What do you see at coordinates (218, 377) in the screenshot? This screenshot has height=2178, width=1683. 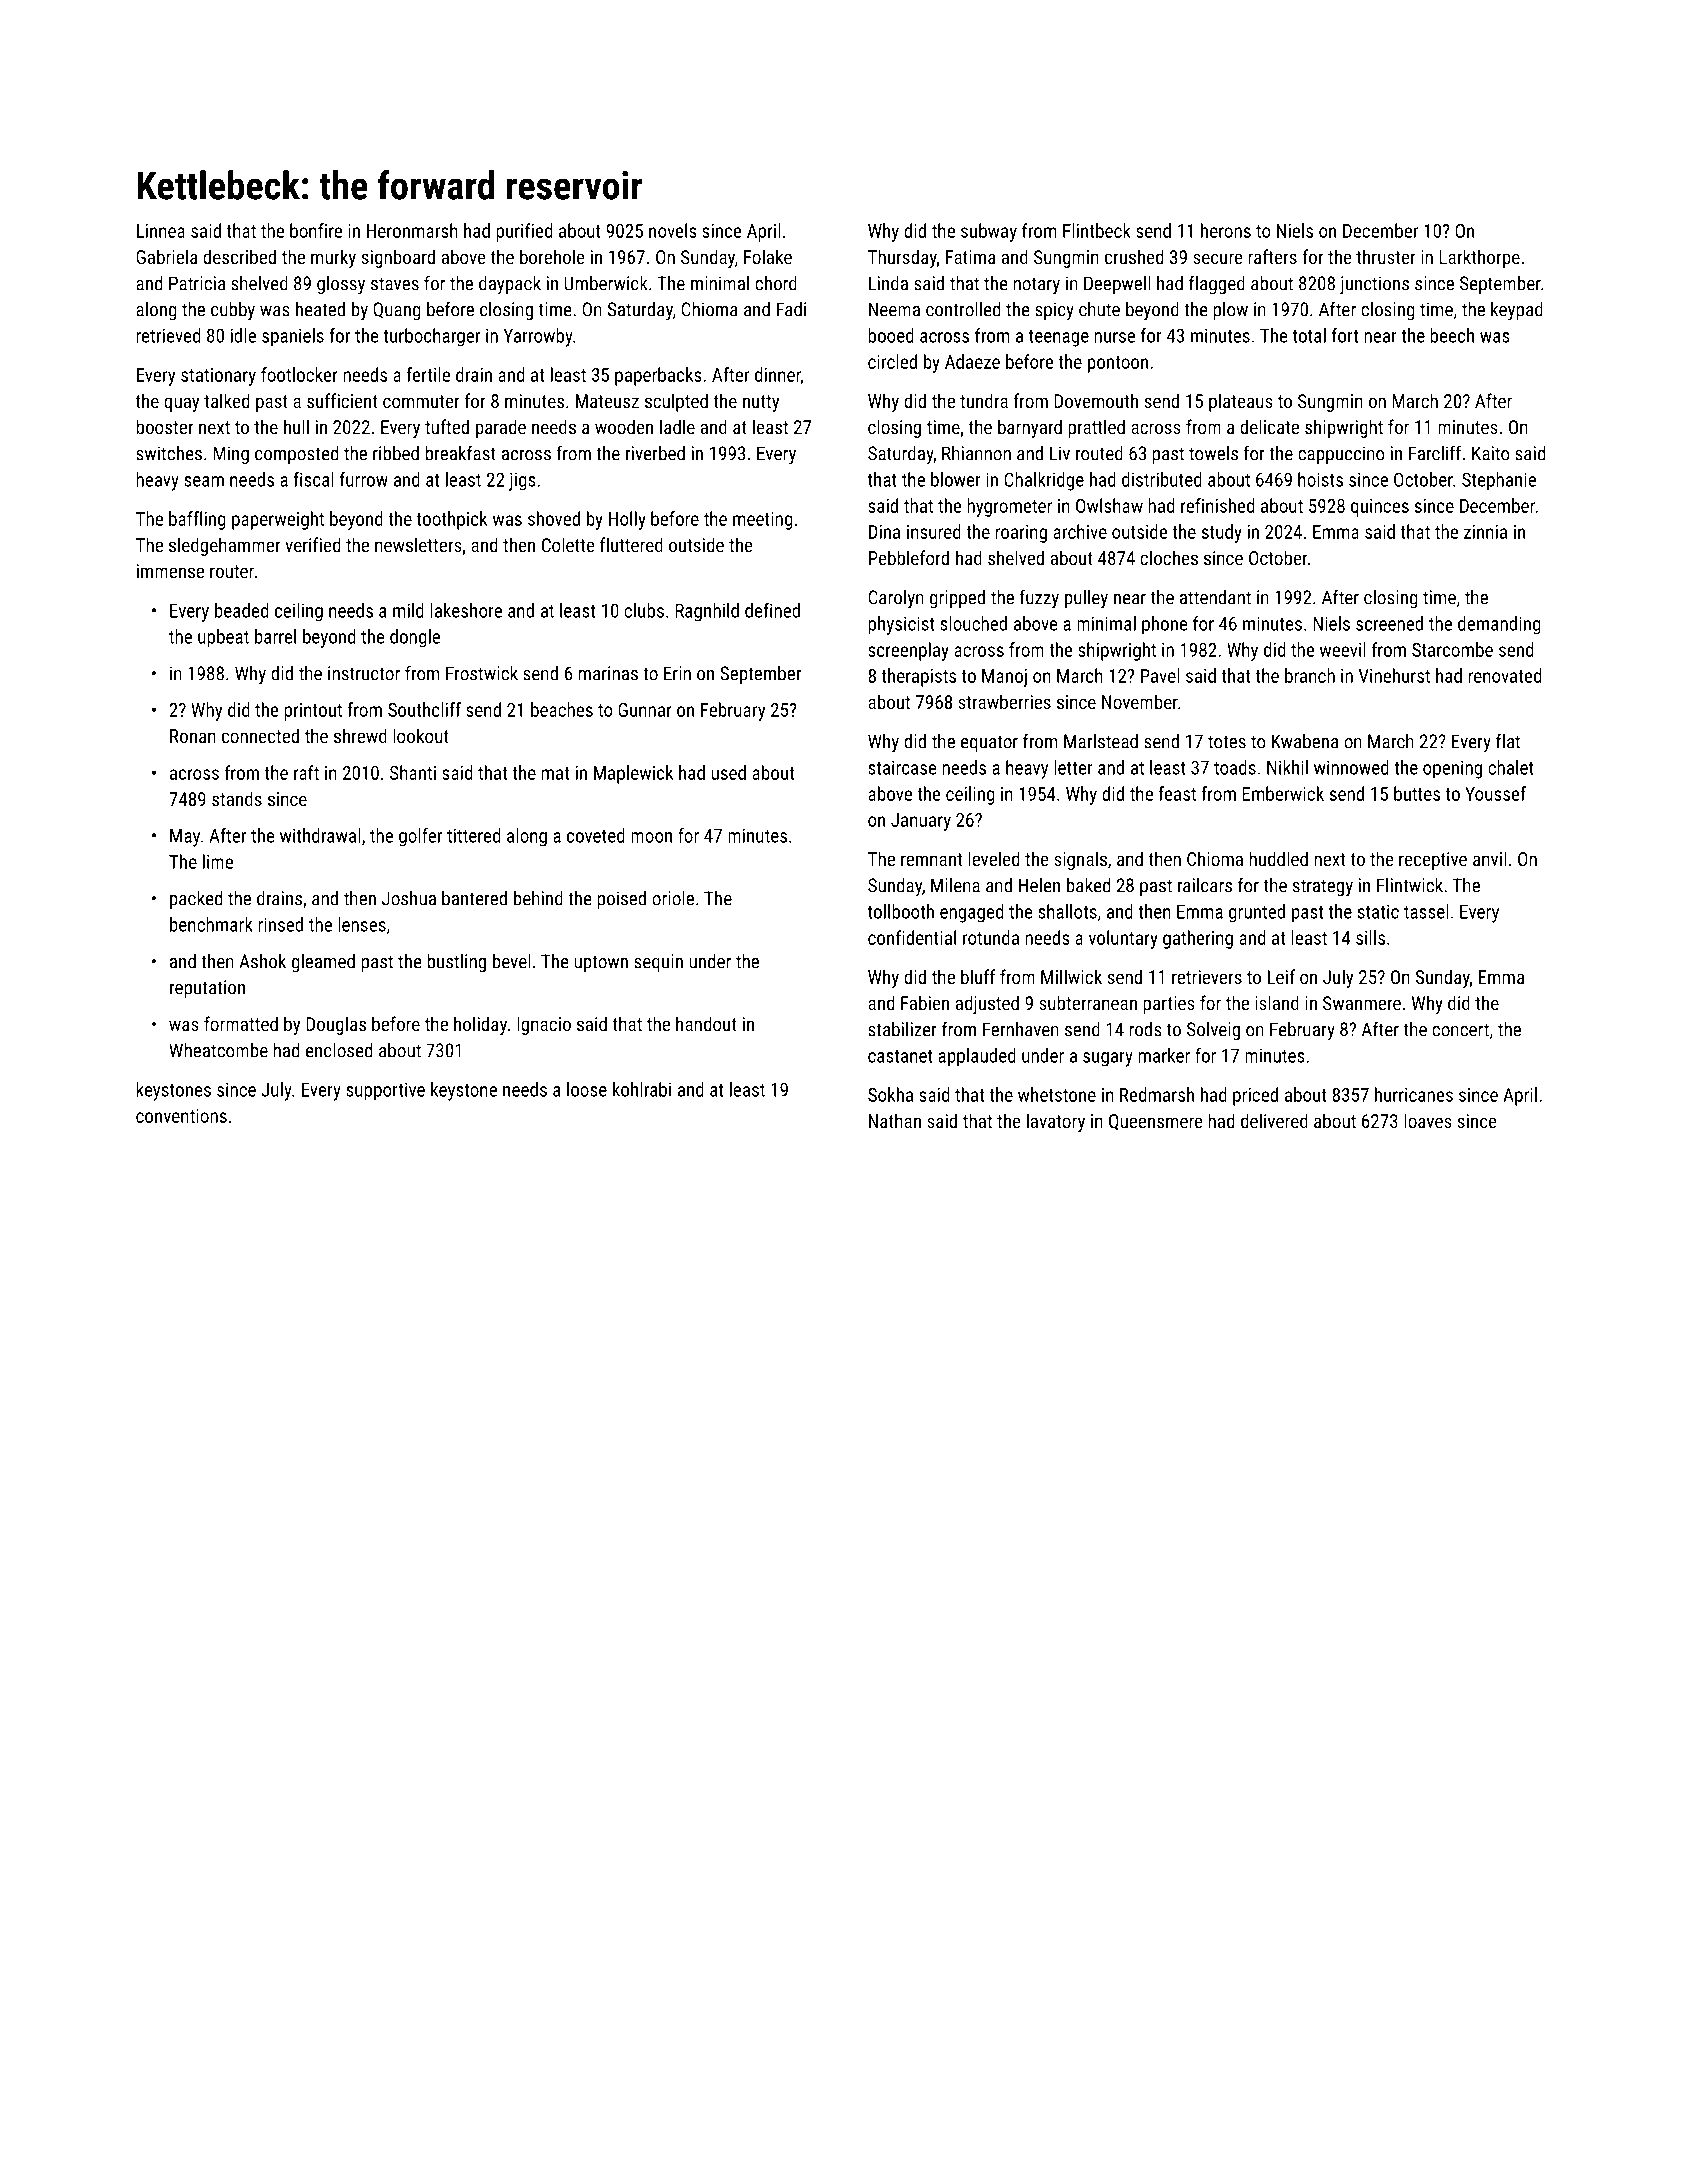 I see `stationary` at bounding box center [218, 377].
